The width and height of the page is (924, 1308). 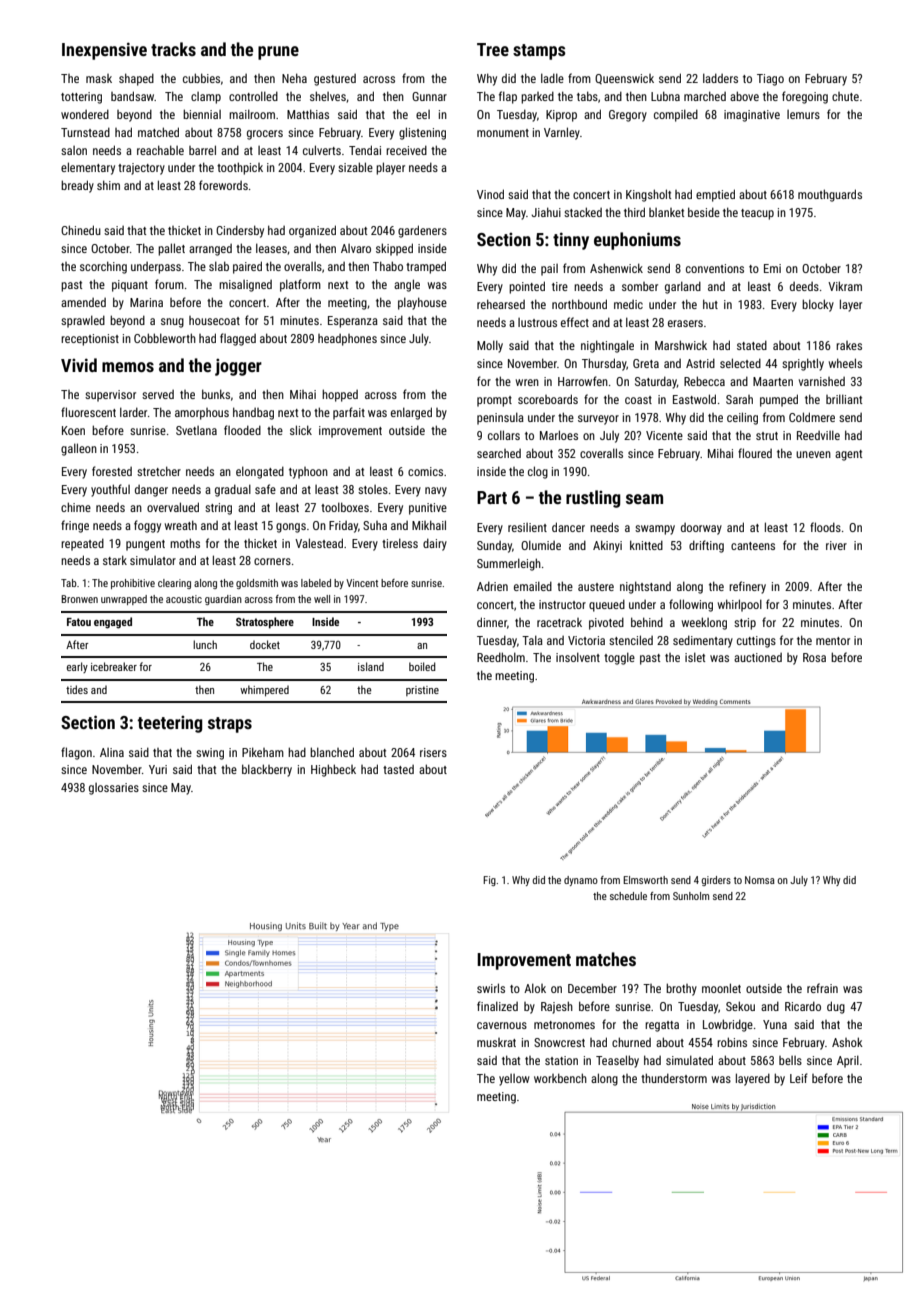 What do you see at coordinates (114, 789) in the page?
I see `glossaries` at bounding box center [114, 789].
